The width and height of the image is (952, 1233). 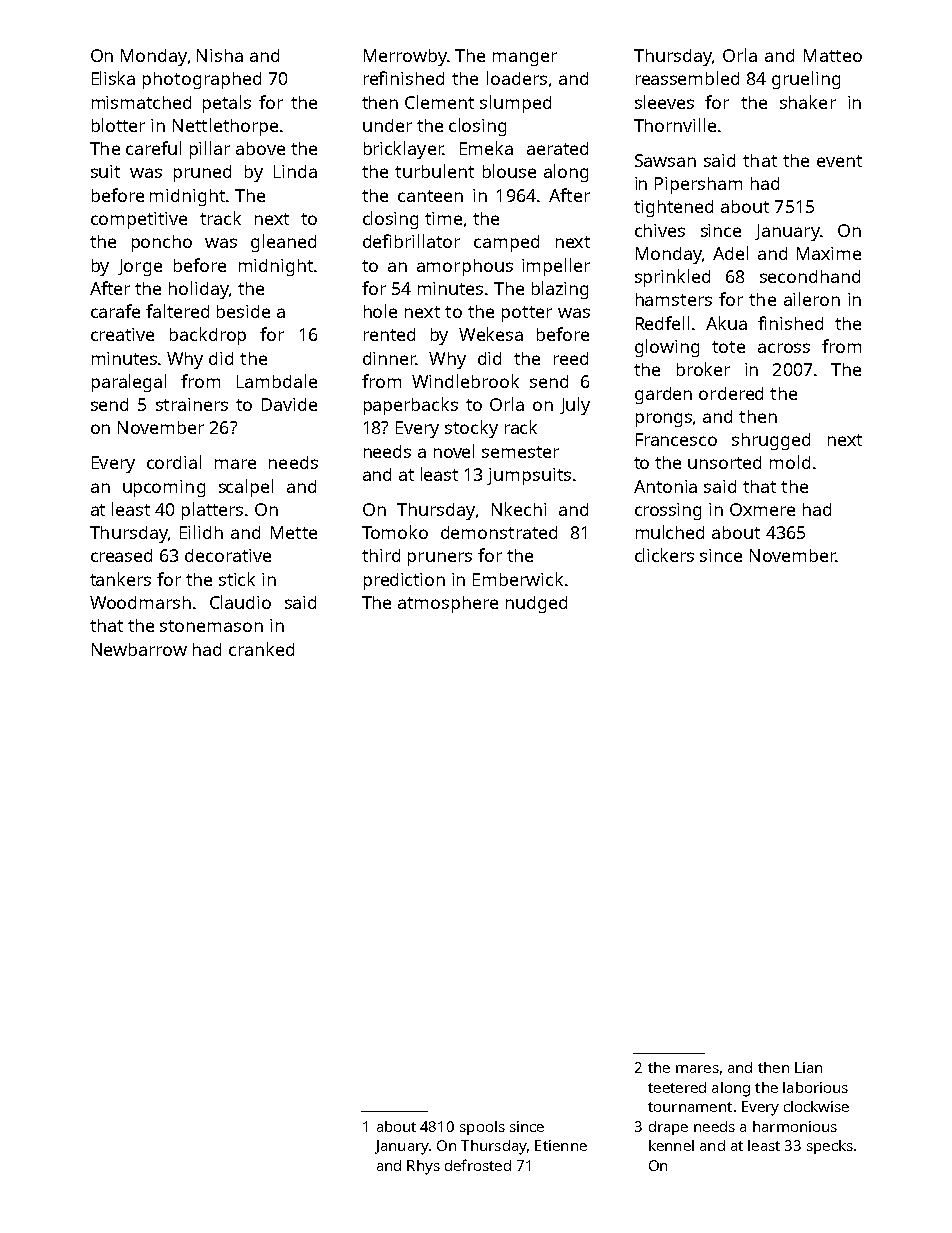 What do you see at coordinates (561, 1145) in the image?
I see `Etienne` at bounding box center [561, 1145].
